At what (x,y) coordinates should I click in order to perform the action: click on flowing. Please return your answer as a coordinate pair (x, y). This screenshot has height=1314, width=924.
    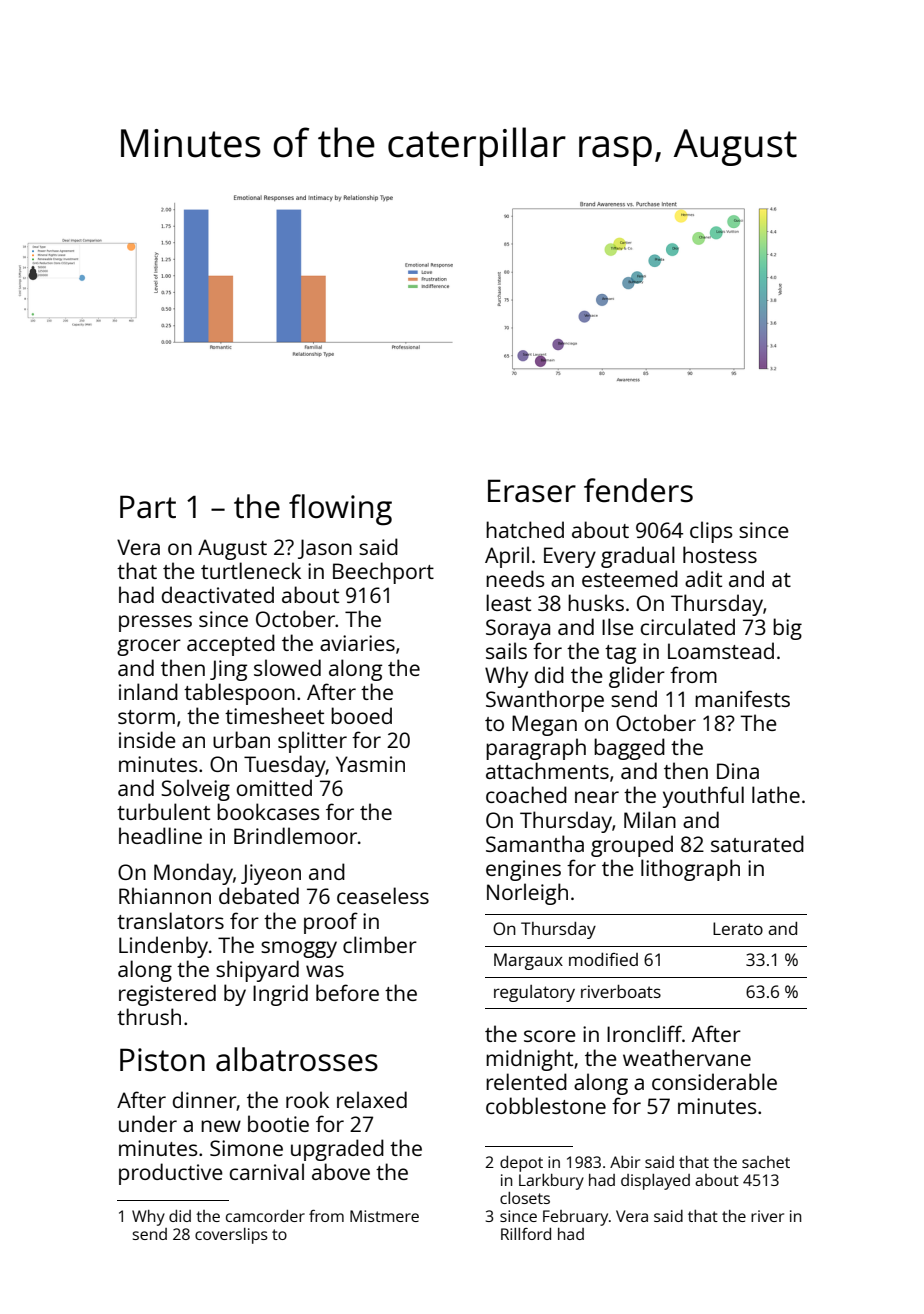
    Looking at the image, I should click on (340, 510).
